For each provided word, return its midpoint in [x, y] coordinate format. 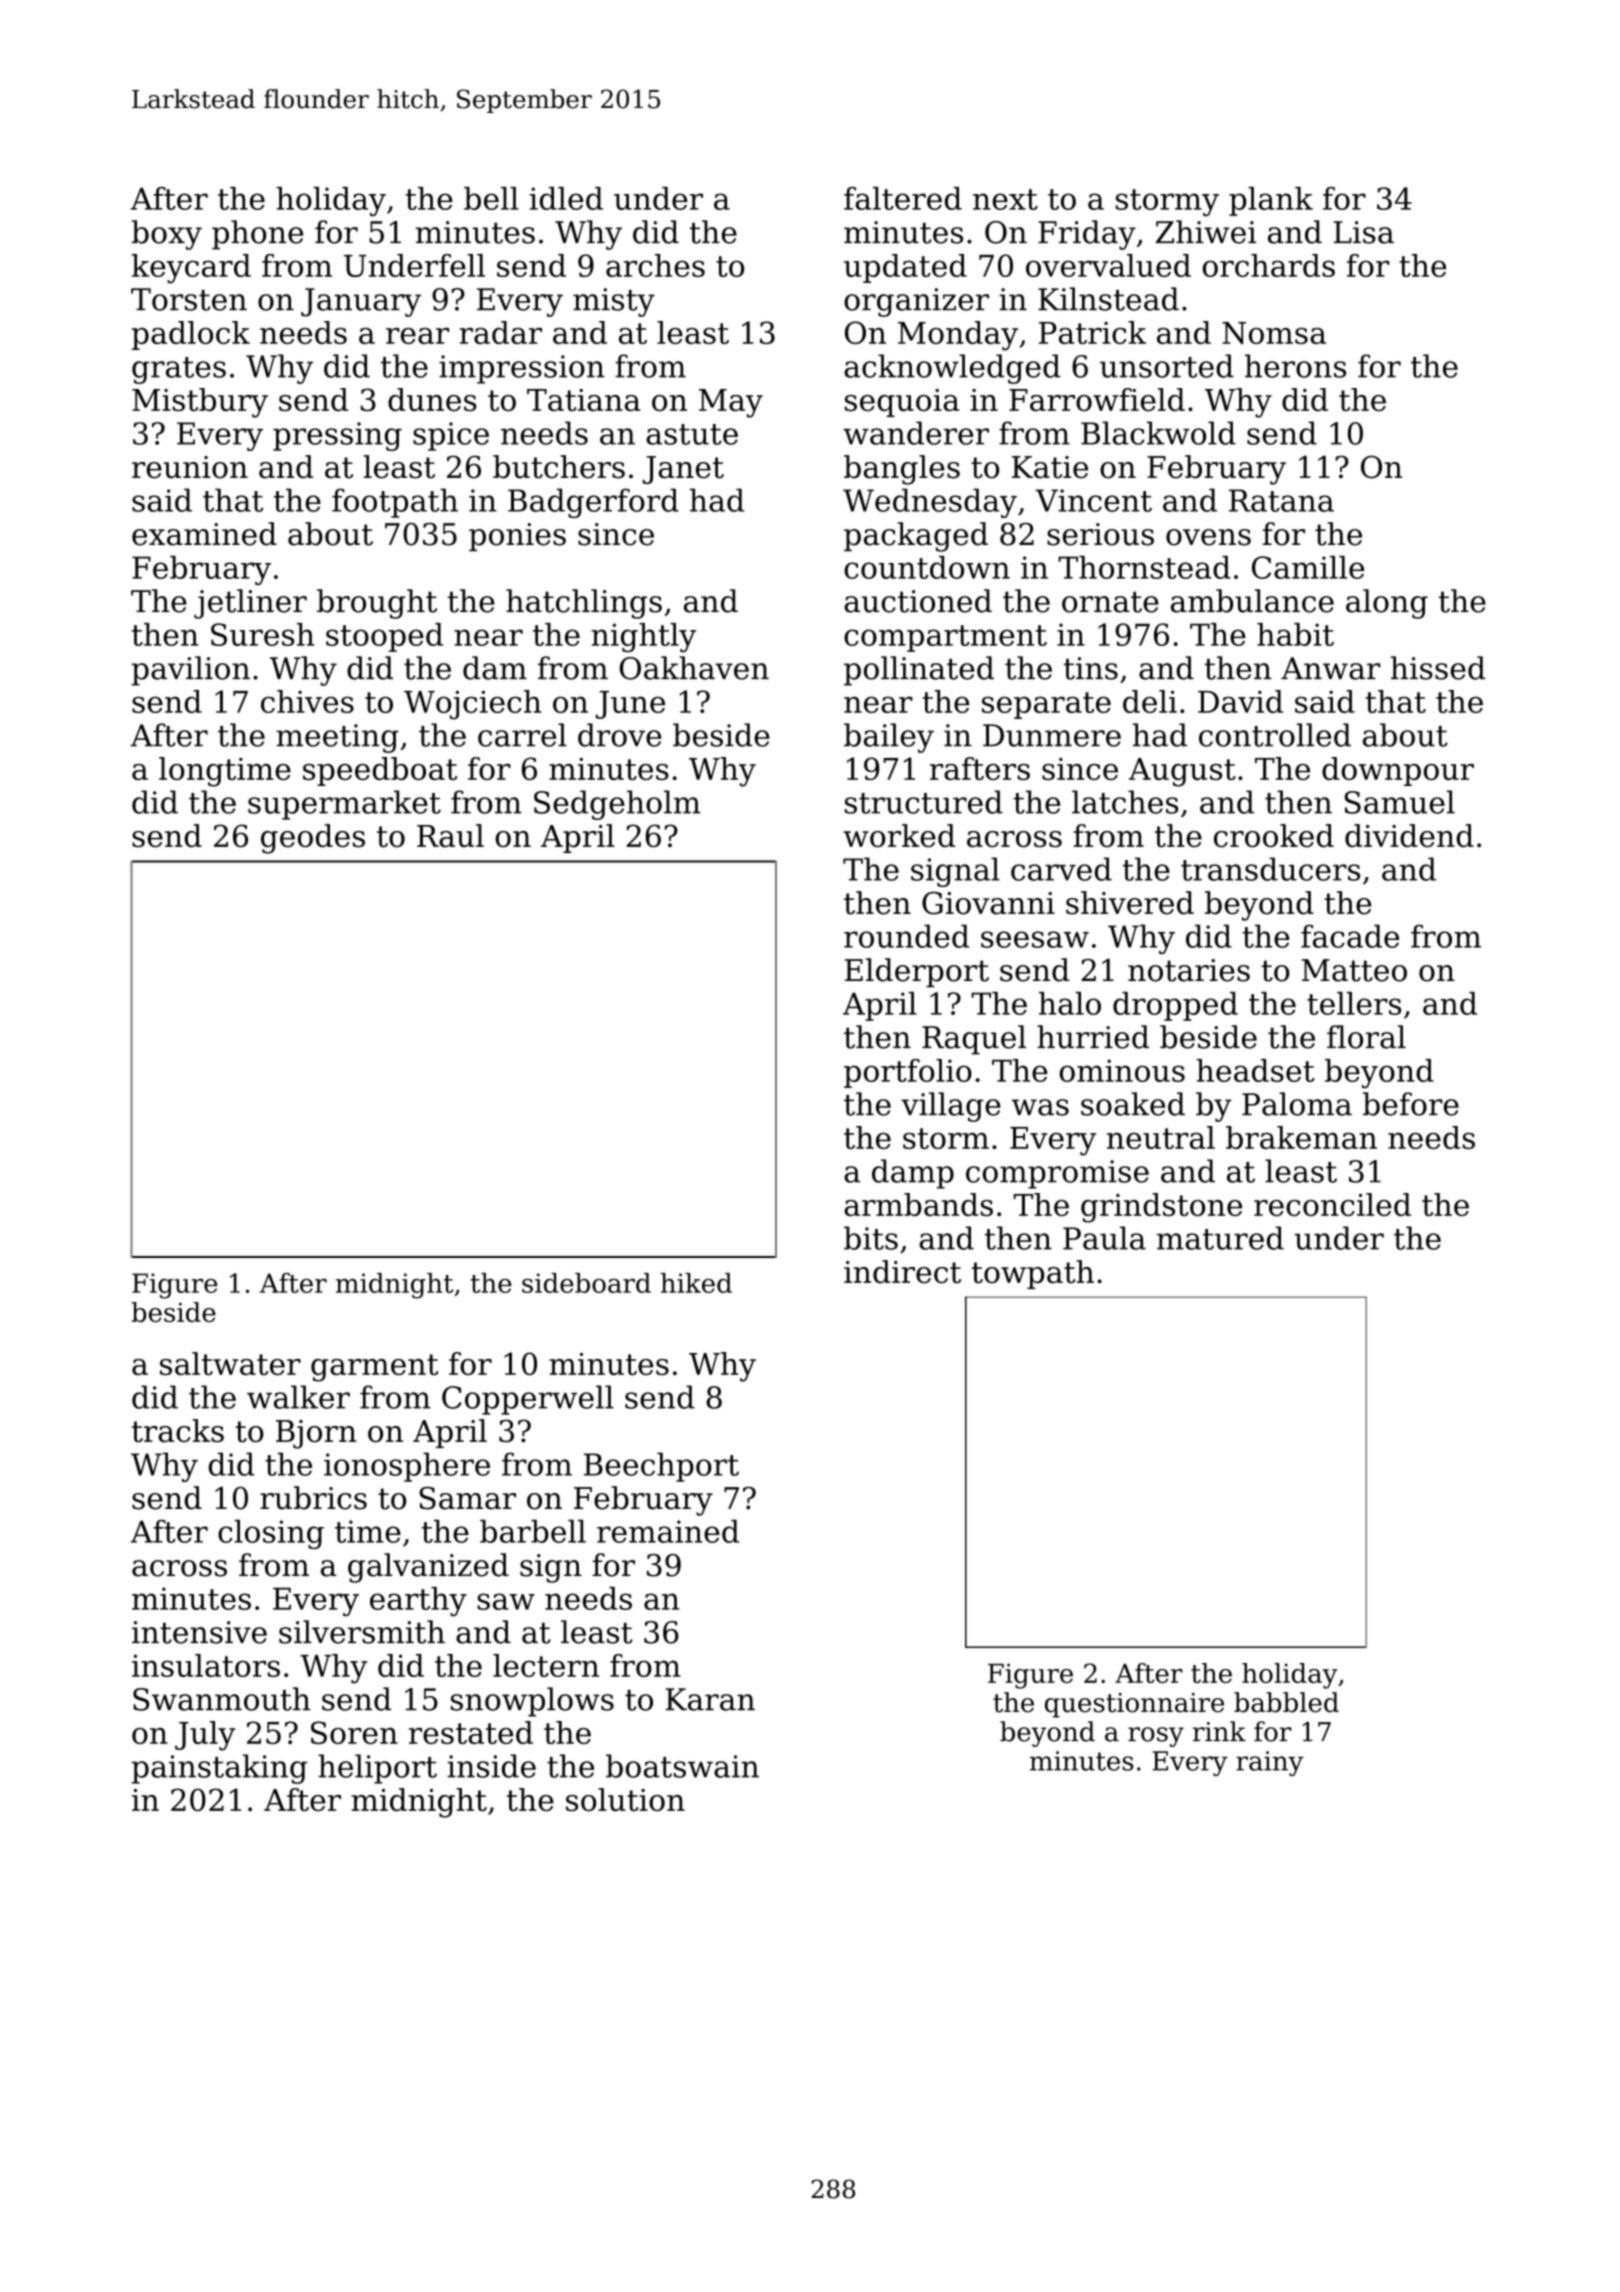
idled [566, 198]
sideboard [586, 1283]
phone [257, 235]
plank [1271, 201]
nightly [643, 638]
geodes [313, 839]
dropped [1175, 1006]
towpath [1033, 1274]
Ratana [1281, 500]
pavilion [191, 671]
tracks [178, 1431]
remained [668, 1531]
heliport [377, 1769]
